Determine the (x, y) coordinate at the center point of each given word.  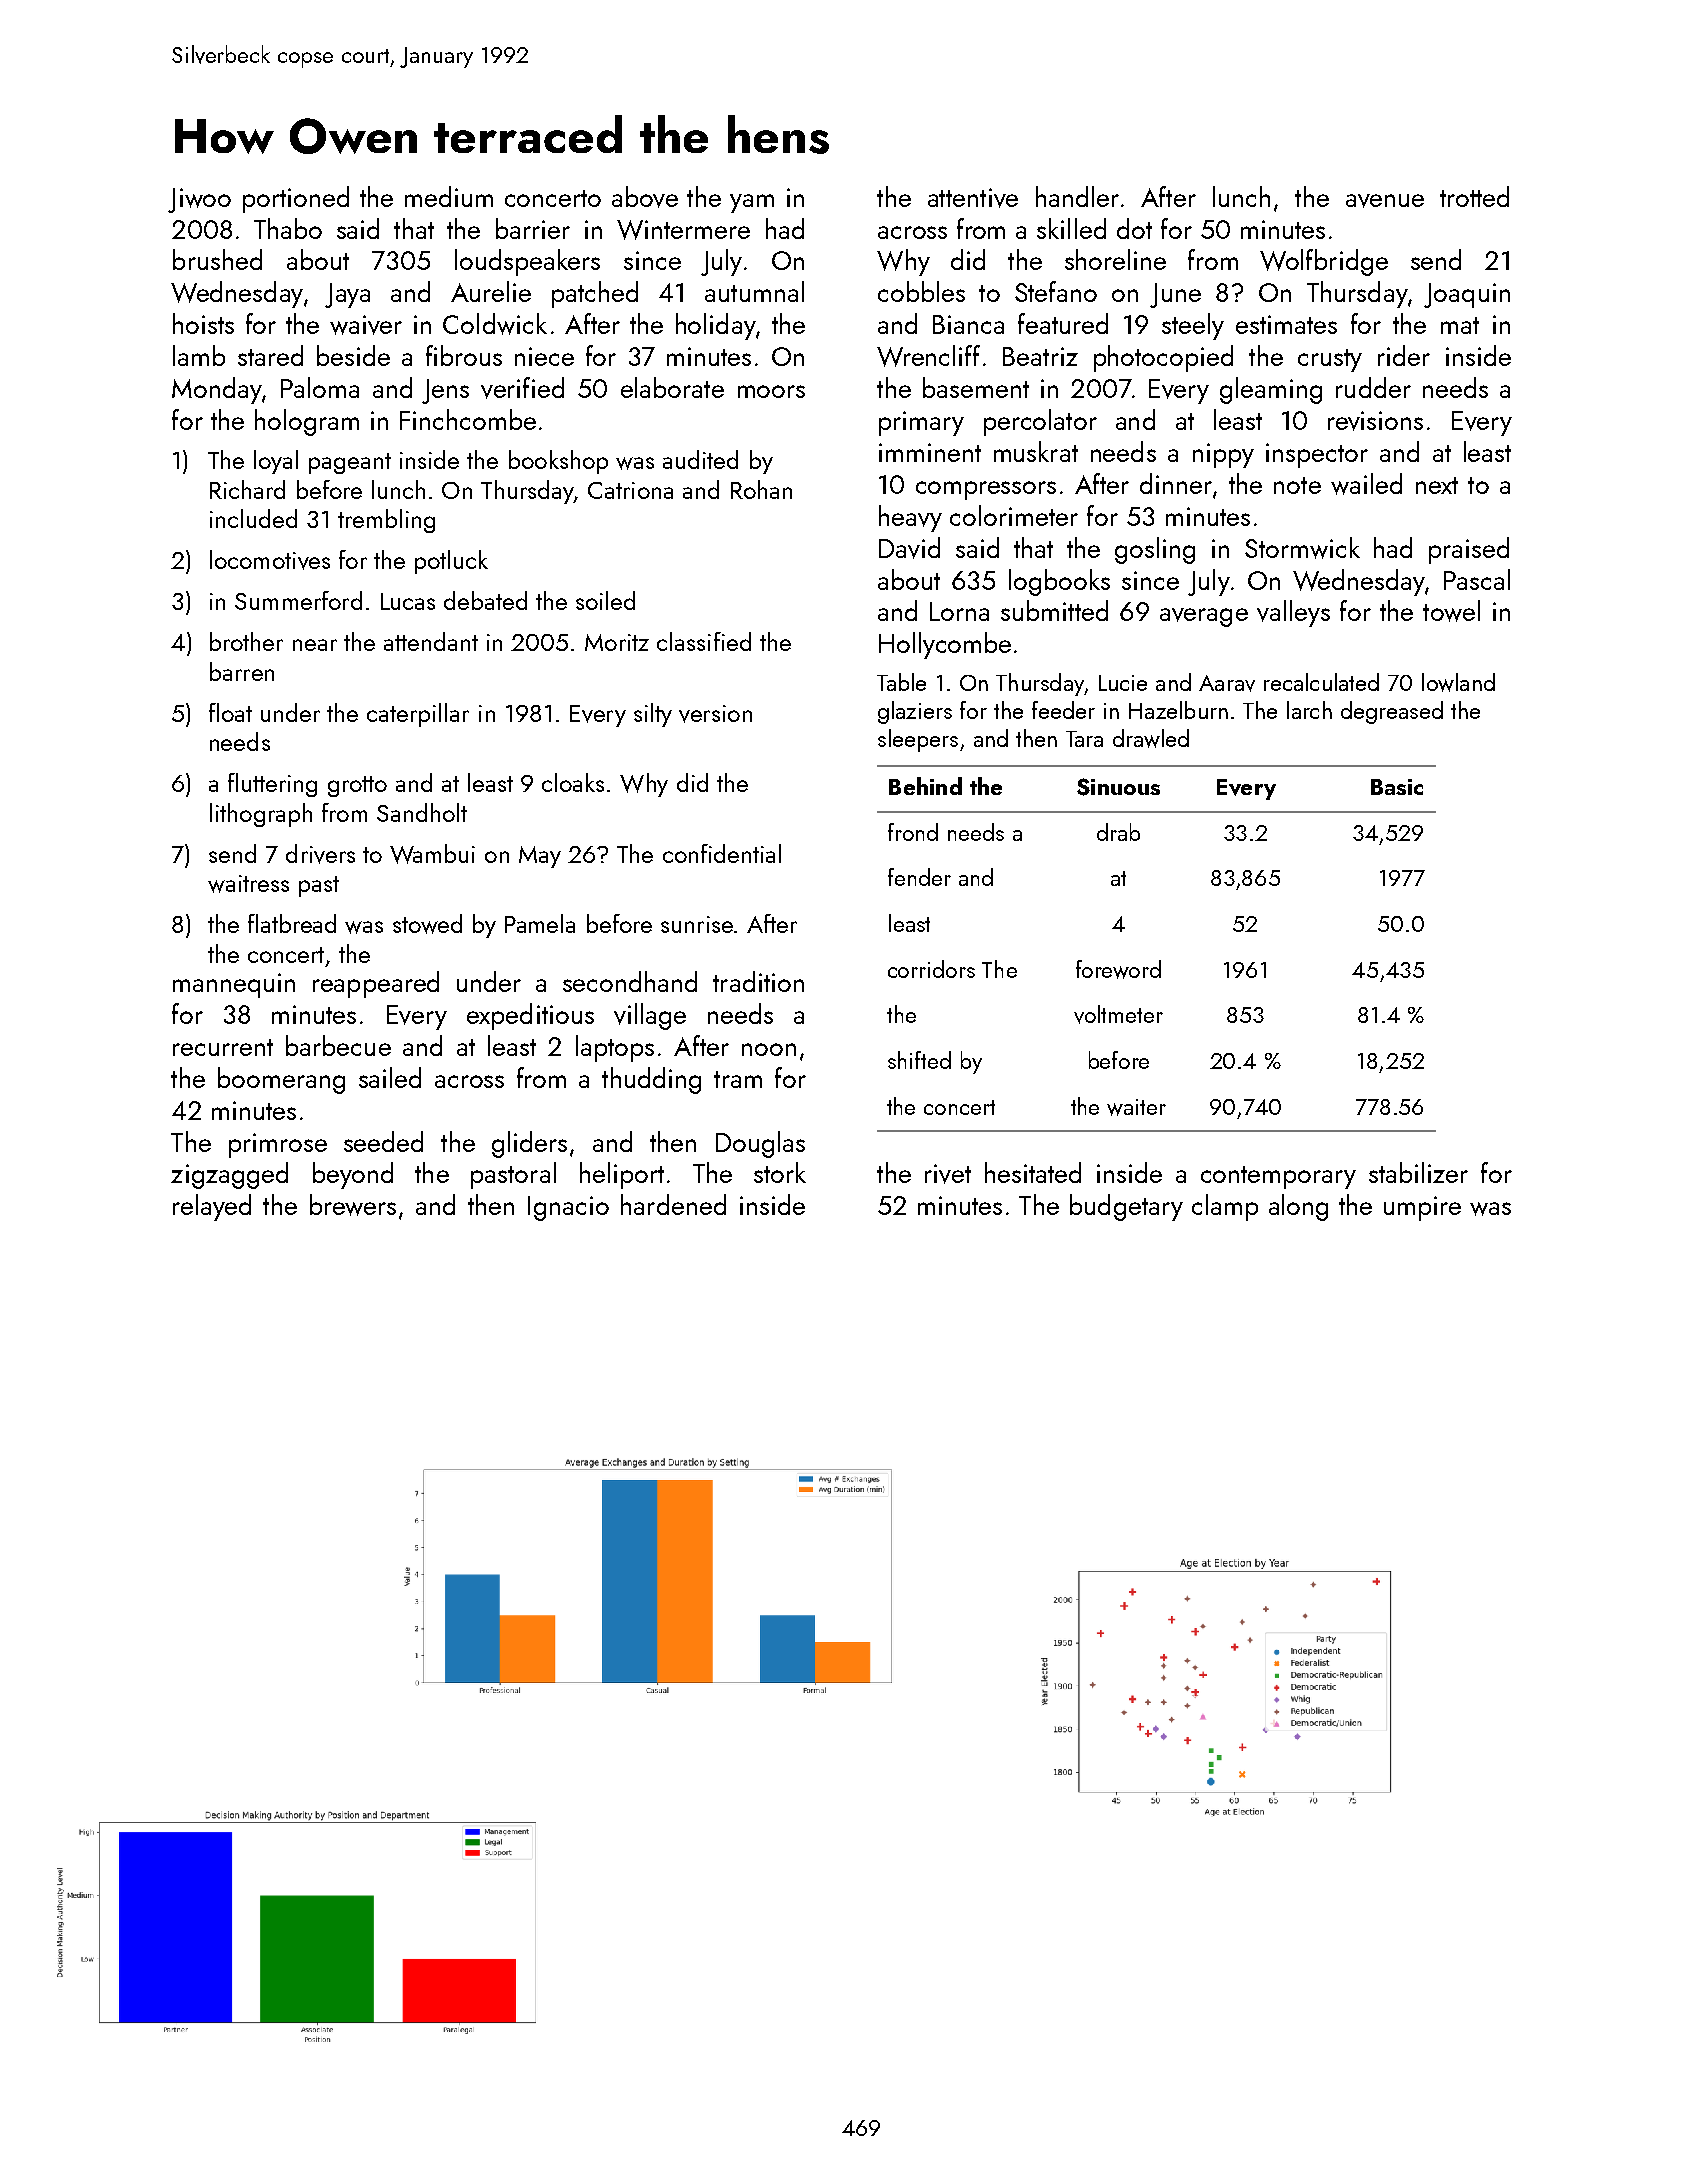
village (650, 1016)
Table (901, 682)
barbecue (338, 1045)
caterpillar (418, 715)
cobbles (921, 291)
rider (1404, 355)
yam (752, 203)
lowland (1458, 682)
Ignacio (568, 1208)
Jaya (347, 295)
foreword (1118, 969)
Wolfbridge (1324, 262)
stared (270, 355)
